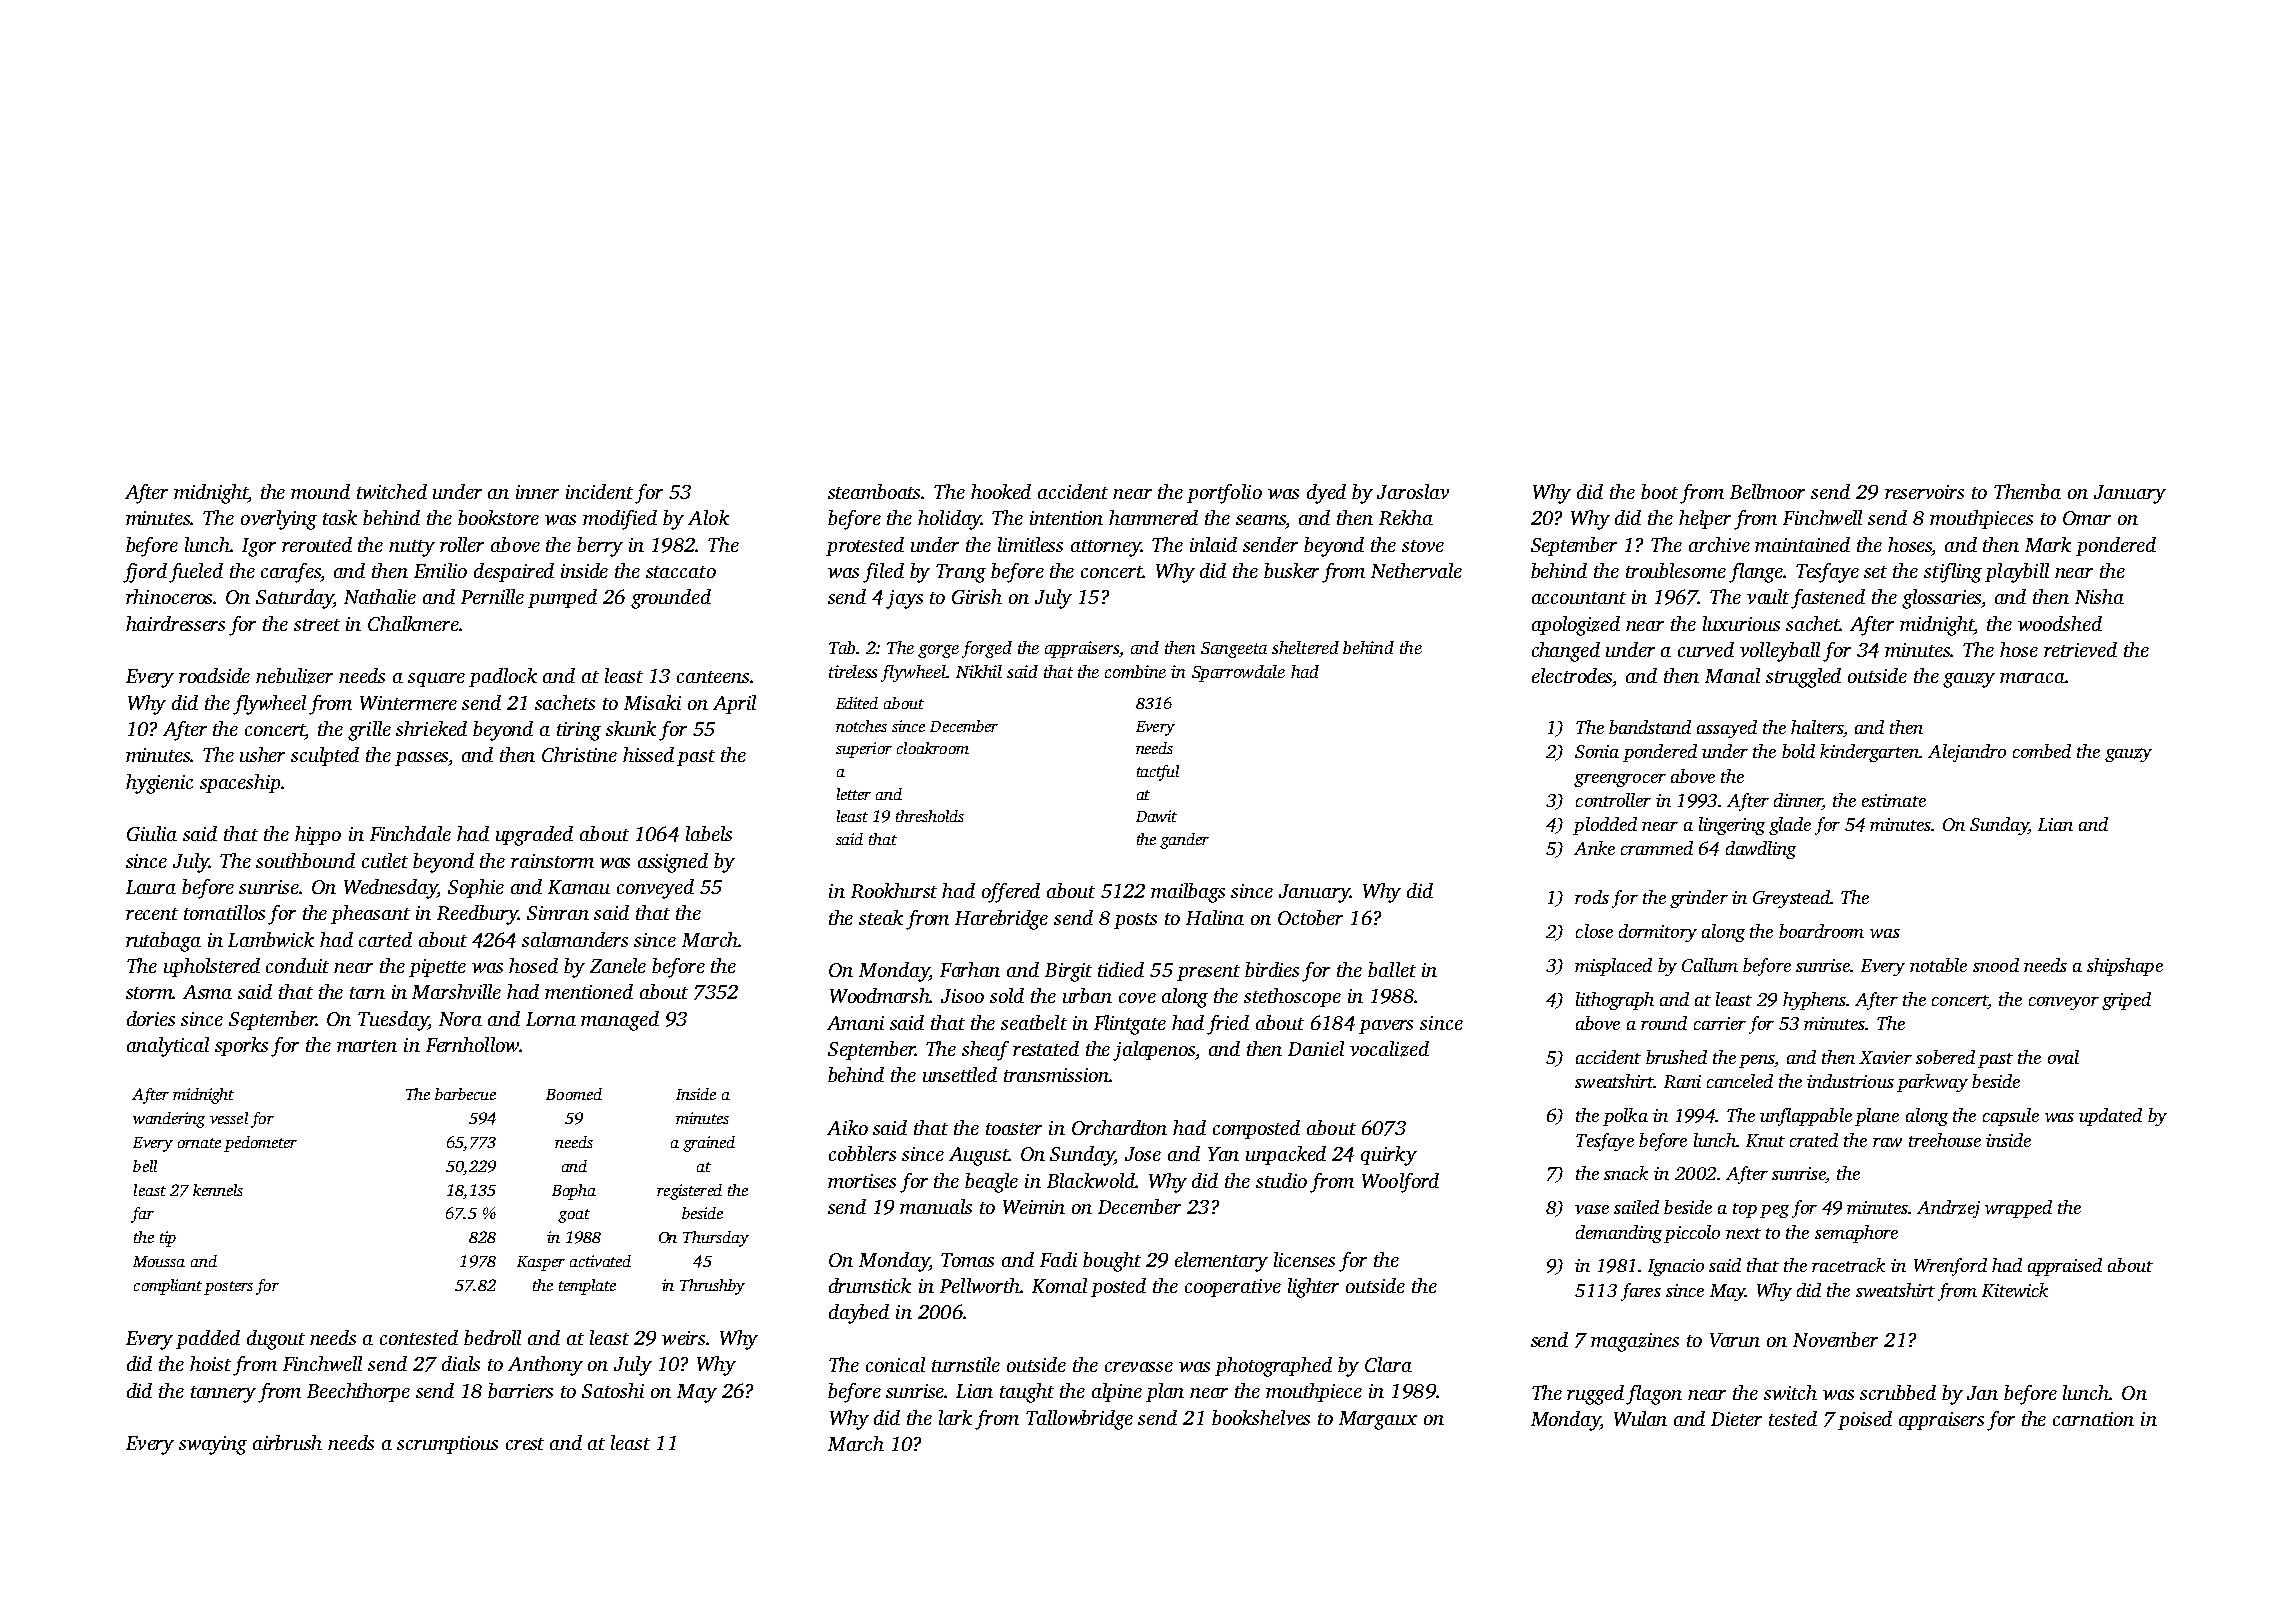 The height and width of the screenshot is (1620, 2292). Describe the element at coordinates (1091, 1180) in the screenshot. I see `Blackwold` at that location.
